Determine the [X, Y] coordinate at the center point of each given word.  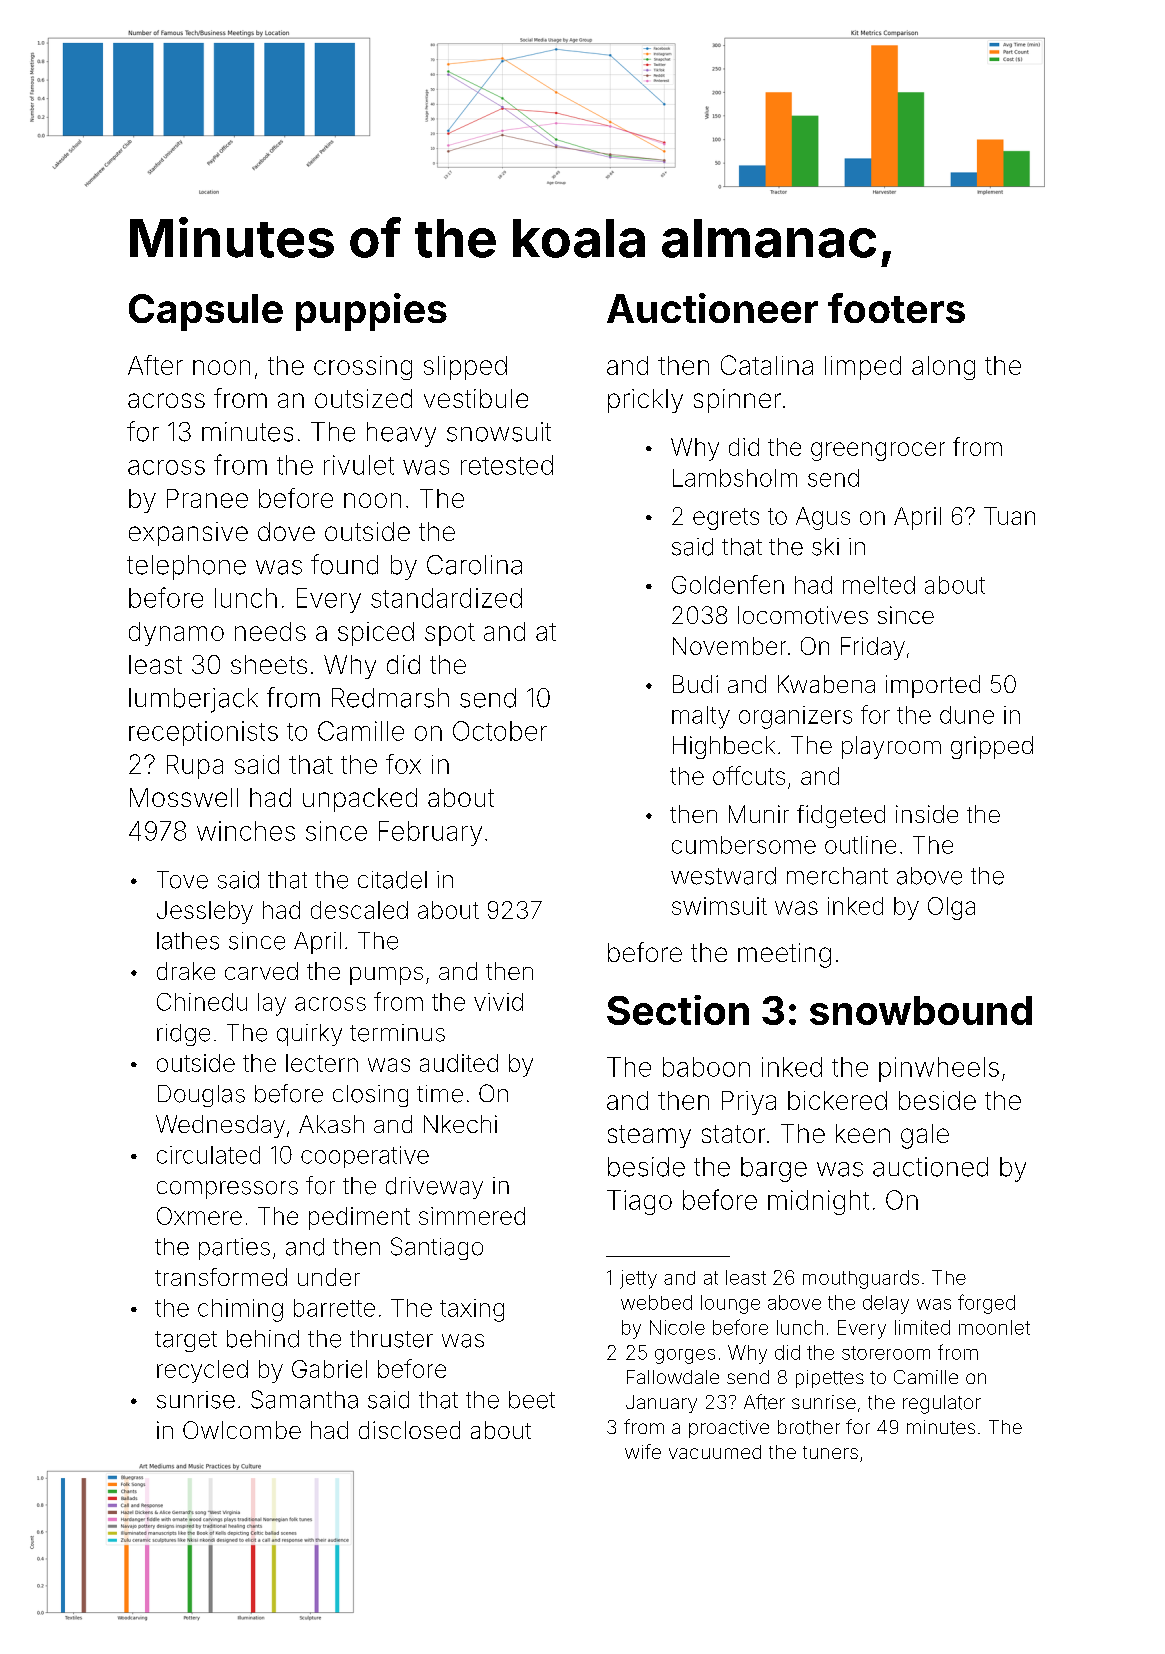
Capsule [206, 312]
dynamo [176, 634]
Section [678, 1010]
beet [532, 1400]
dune [967, 715]
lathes [188, 941]
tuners [830, 1452]
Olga [951, 908]
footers [896, 308]
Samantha [304, 1399]
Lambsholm [735, 478]
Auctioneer [712, 308]
